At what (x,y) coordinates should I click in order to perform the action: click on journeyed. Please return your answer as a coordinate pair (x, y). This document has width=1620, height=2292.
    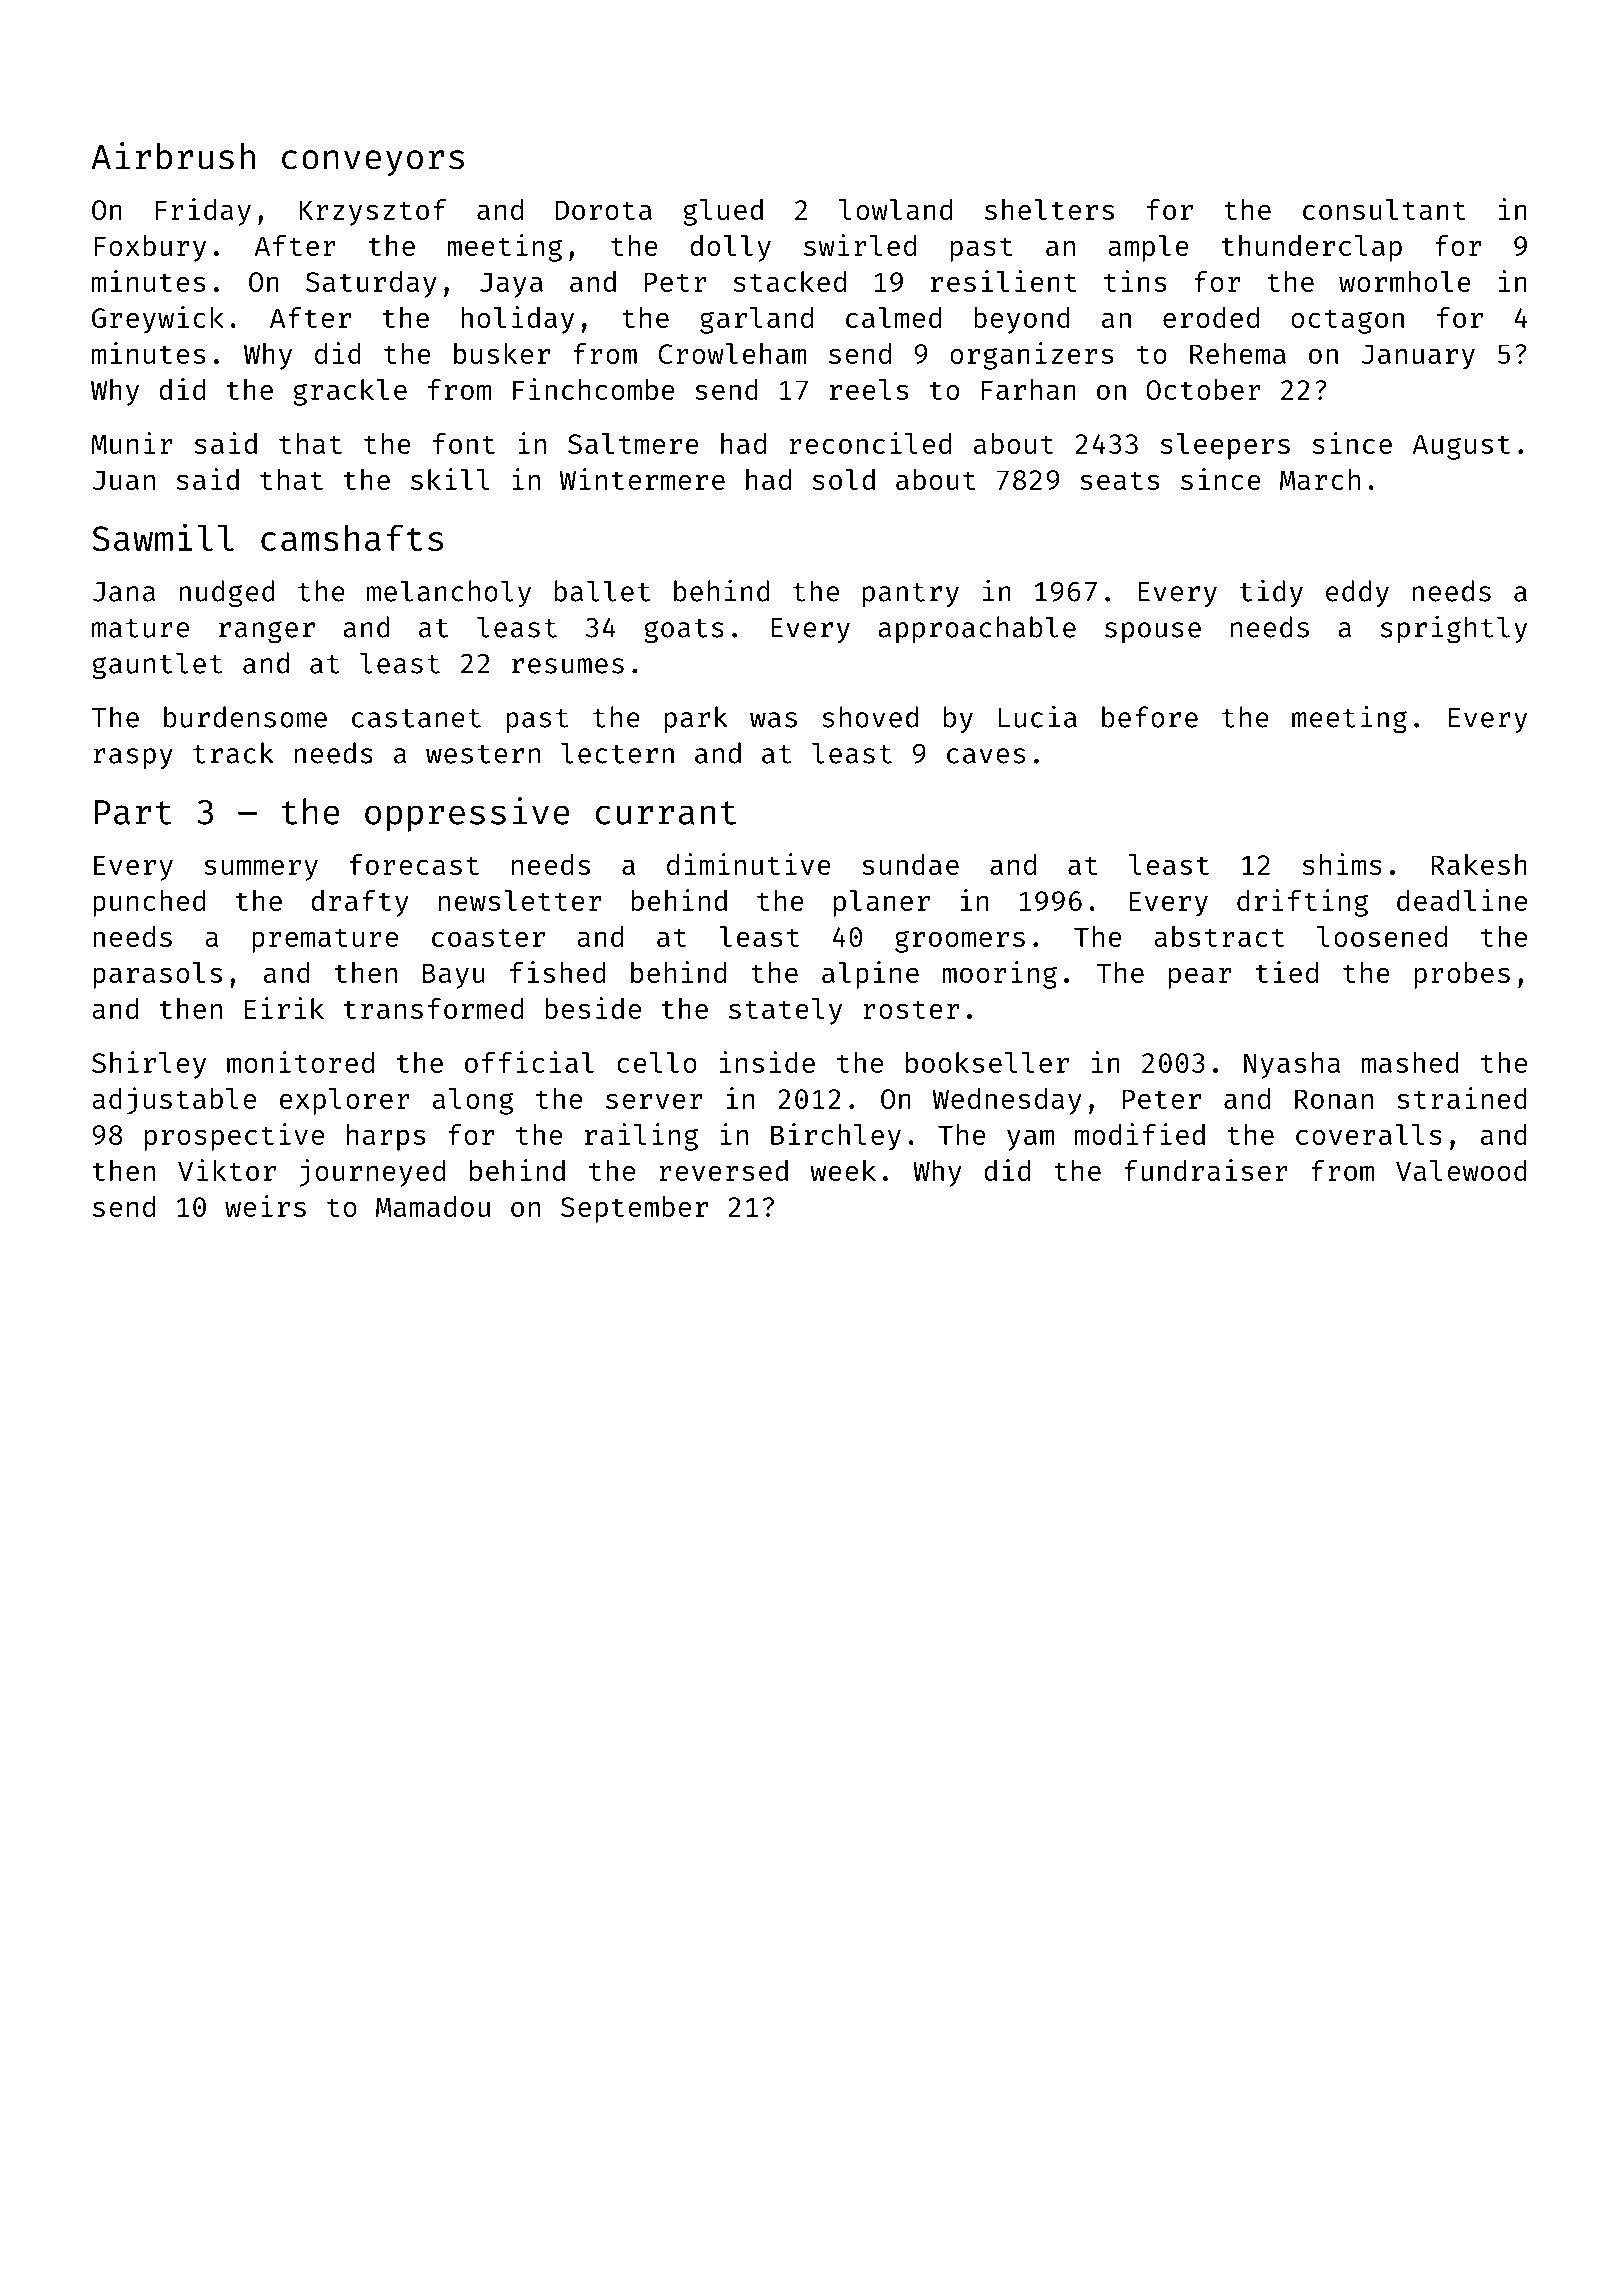
    Looking at the image, I should click on (372, 1173).
